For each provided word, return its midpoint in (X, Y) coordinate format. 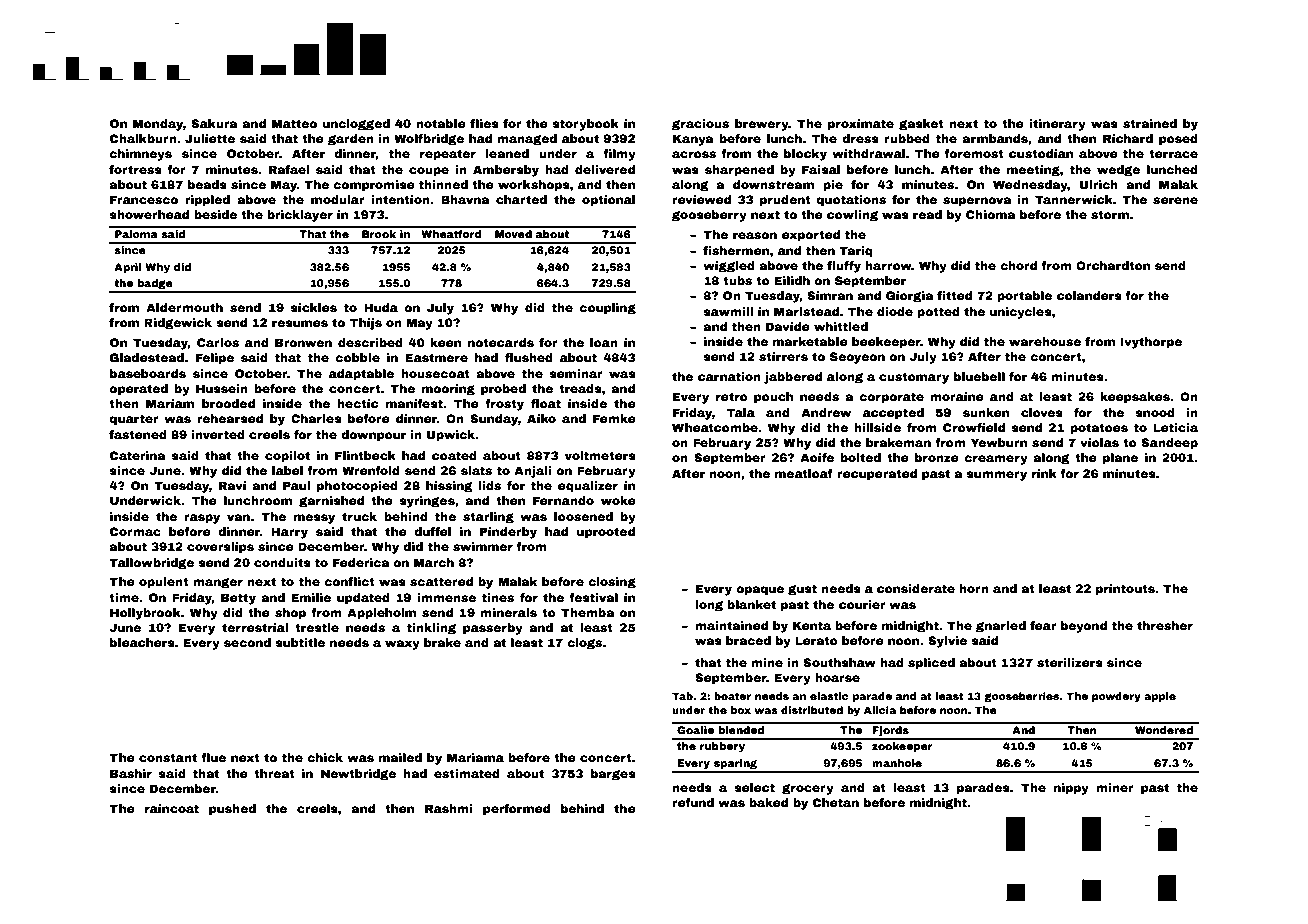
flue (213, 757)
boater (732, 696)
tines (498, 597)
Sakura (214, 123)
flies (484, 123)
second (247, 642)
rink (1044, 473)
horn (974, 588)
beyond (1084, 627)
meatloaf (804, 473)
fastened (138, 434)
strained (1150, 123)
